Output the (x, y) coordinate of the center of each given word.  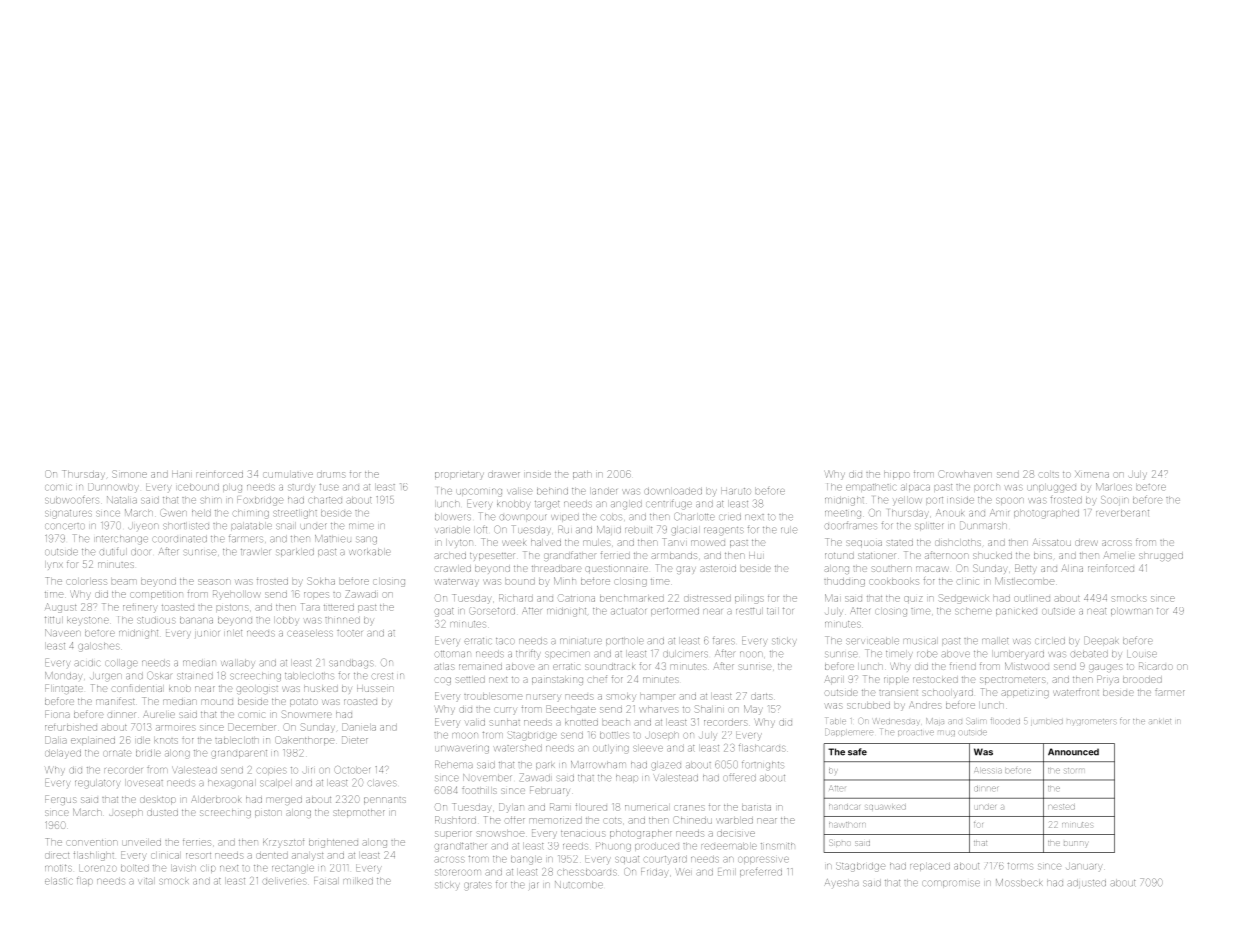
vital (145, 881)
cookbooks (894, 582)
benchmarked (632, 599)
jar (534, 886)
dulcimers (685, 654)
